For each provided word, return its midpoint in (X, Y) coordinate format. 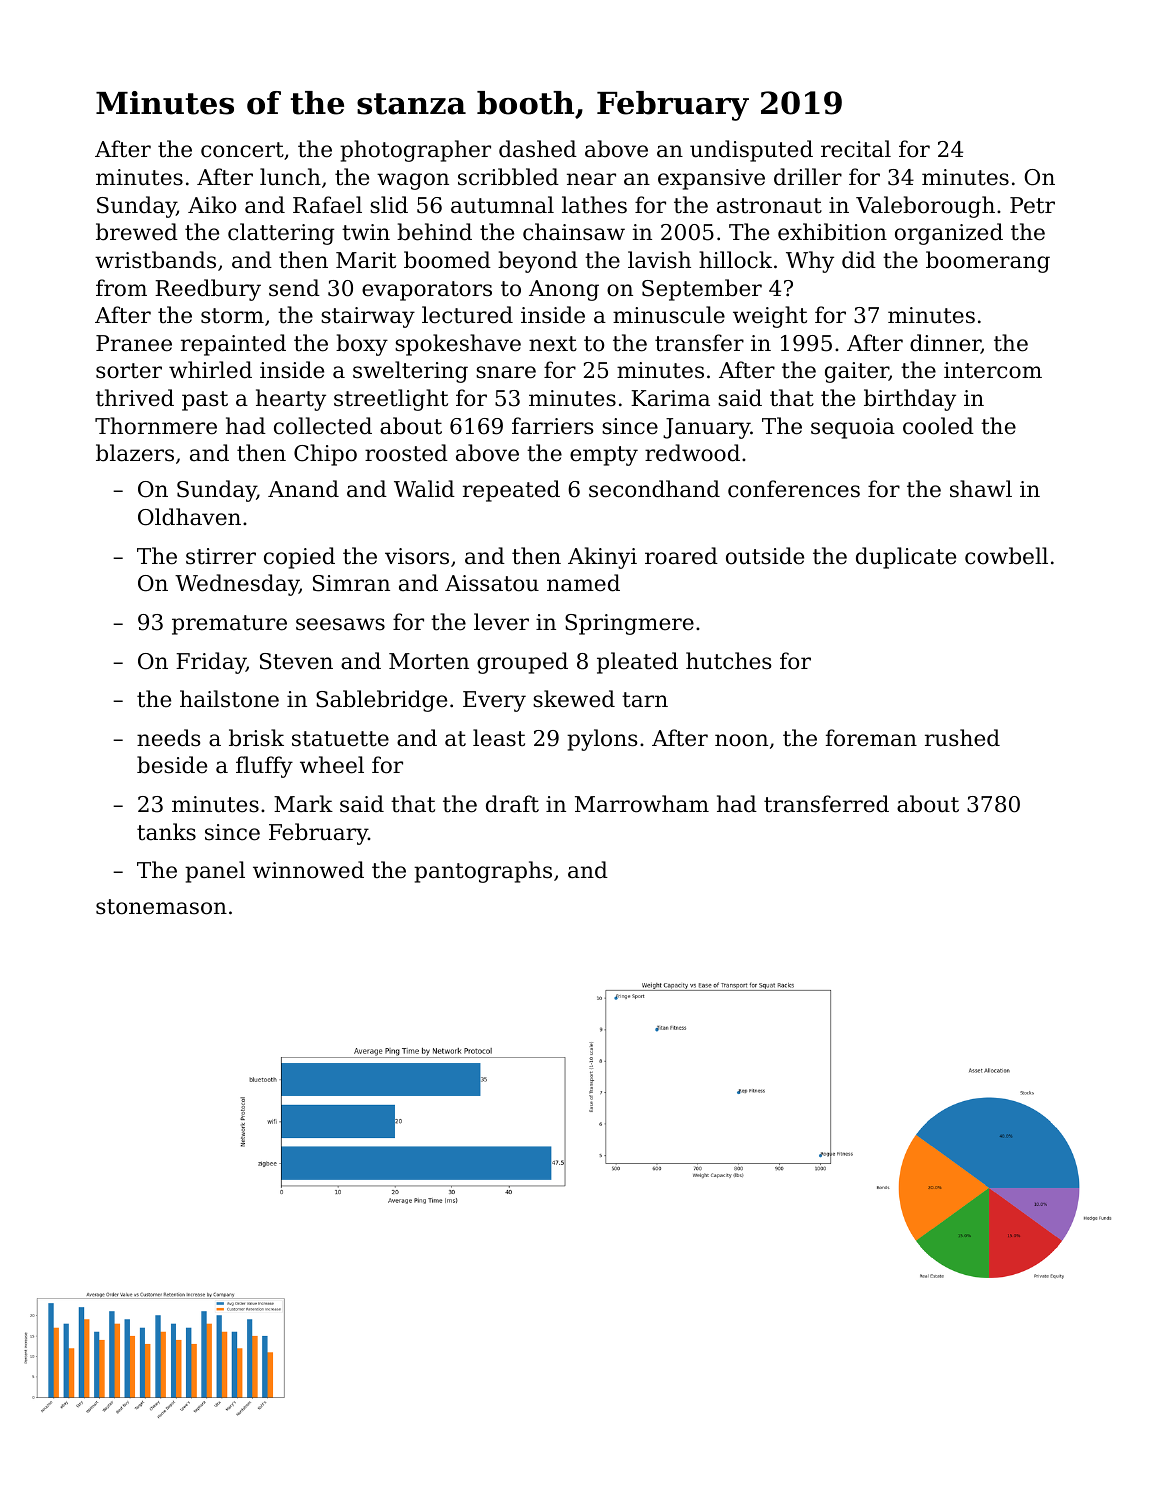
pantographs (483, 872)
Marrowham (642, 804)
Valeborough (925, 207)
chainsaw (574, 232)
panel (215, 872)
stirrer (221, 556)
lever (501, 622)
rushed (962, 738)
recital (856, 149)
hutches (728, 661)
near (591, 179)
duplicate (906, 558)
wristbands (155, 260)
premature (229, 625)
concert (242, 150)
